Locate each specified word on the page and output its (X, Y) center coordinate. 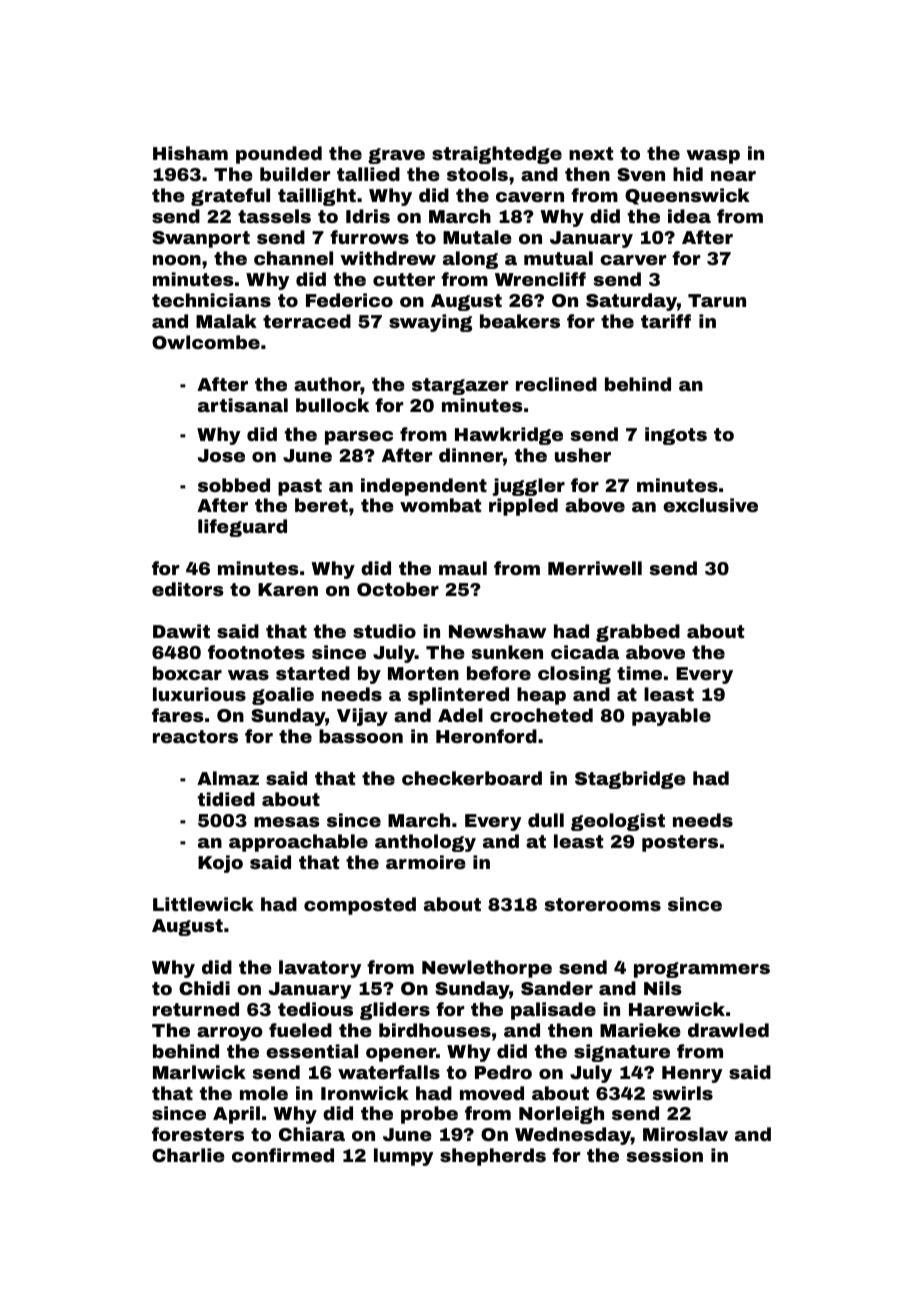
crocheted (541, 715)
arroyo (230, 1034)
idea (689, 216)
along (470, 260)
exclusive (710, 505)
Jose (221, 455)
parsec (359, 438)
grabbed (638, 633)
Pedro (503, 1072)
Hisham (190, 153)
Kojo (220, 864)
